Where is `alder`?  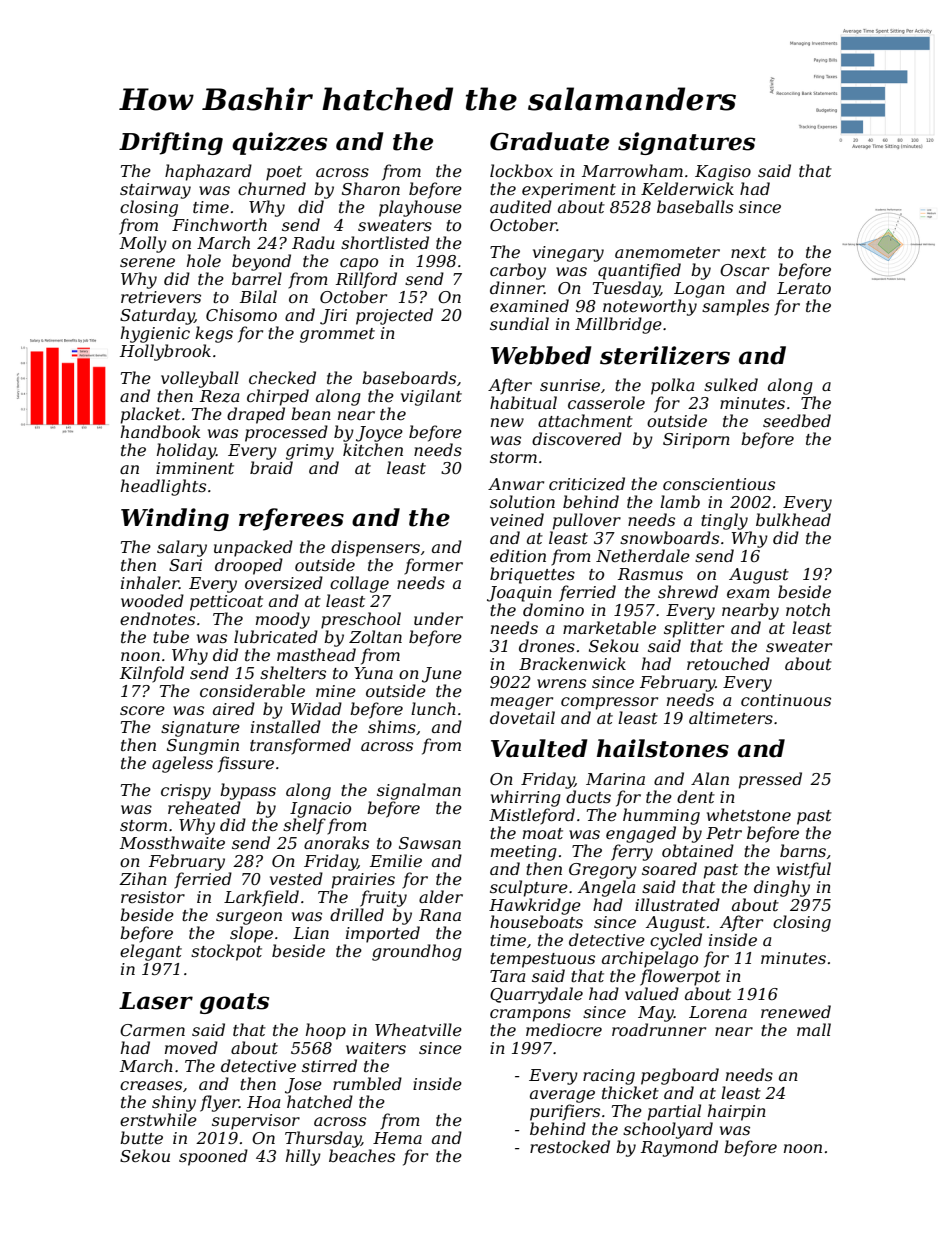
alder is located at coordinates (441, 896).
